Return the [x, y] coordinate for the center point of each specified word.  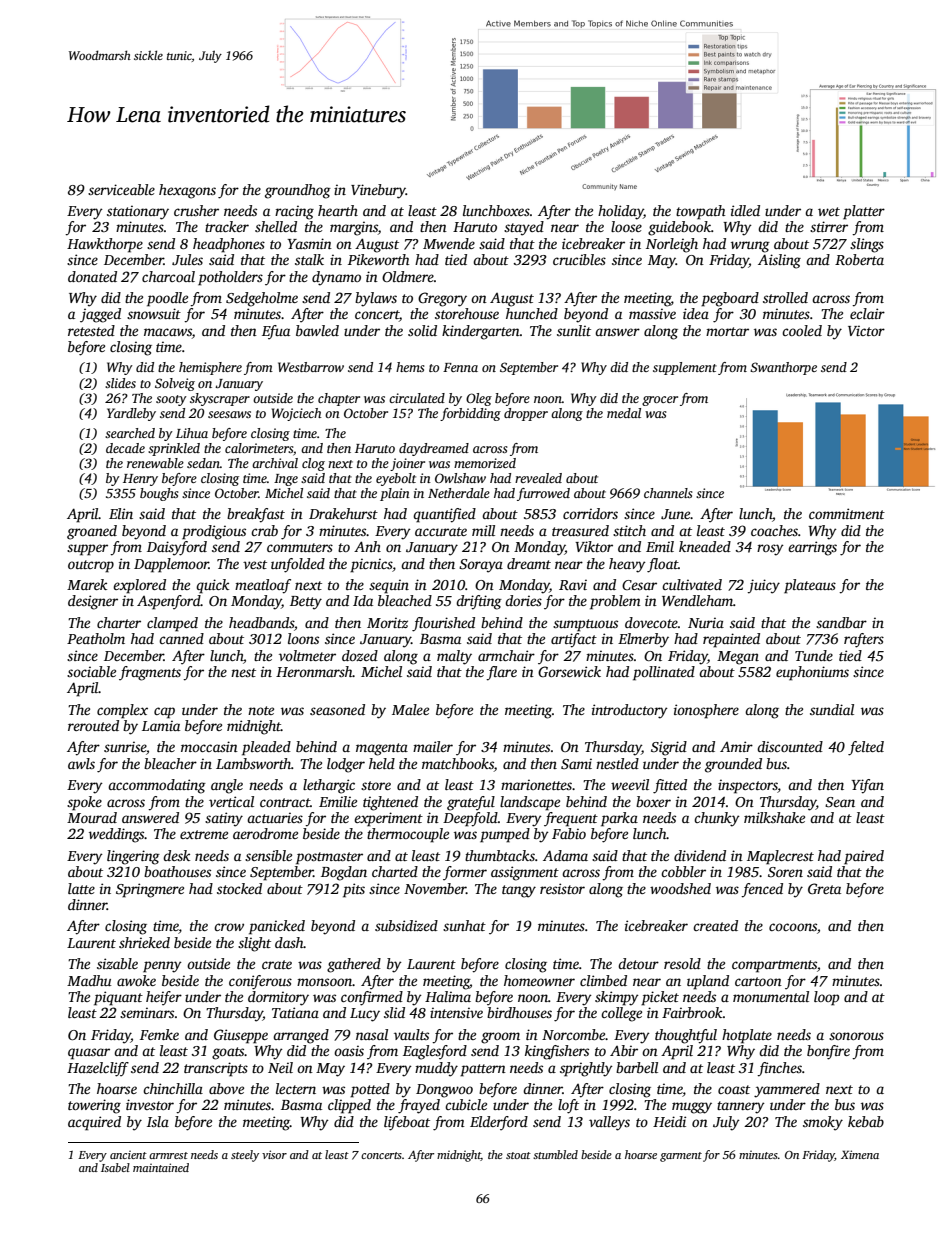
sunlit [574, 330]
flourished [443, 624]
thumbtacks [500, 855]
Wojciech [296, 414]
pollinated [664, 673]
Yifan [867, 786]
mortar [727, 331]
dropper [526, 414]
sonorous [856, 1036]
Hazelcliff [98, 1069]
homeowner [539, 980]
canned [181, 638]
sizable [117, 963]
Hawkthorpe [105, 245]
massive [652, 313]
